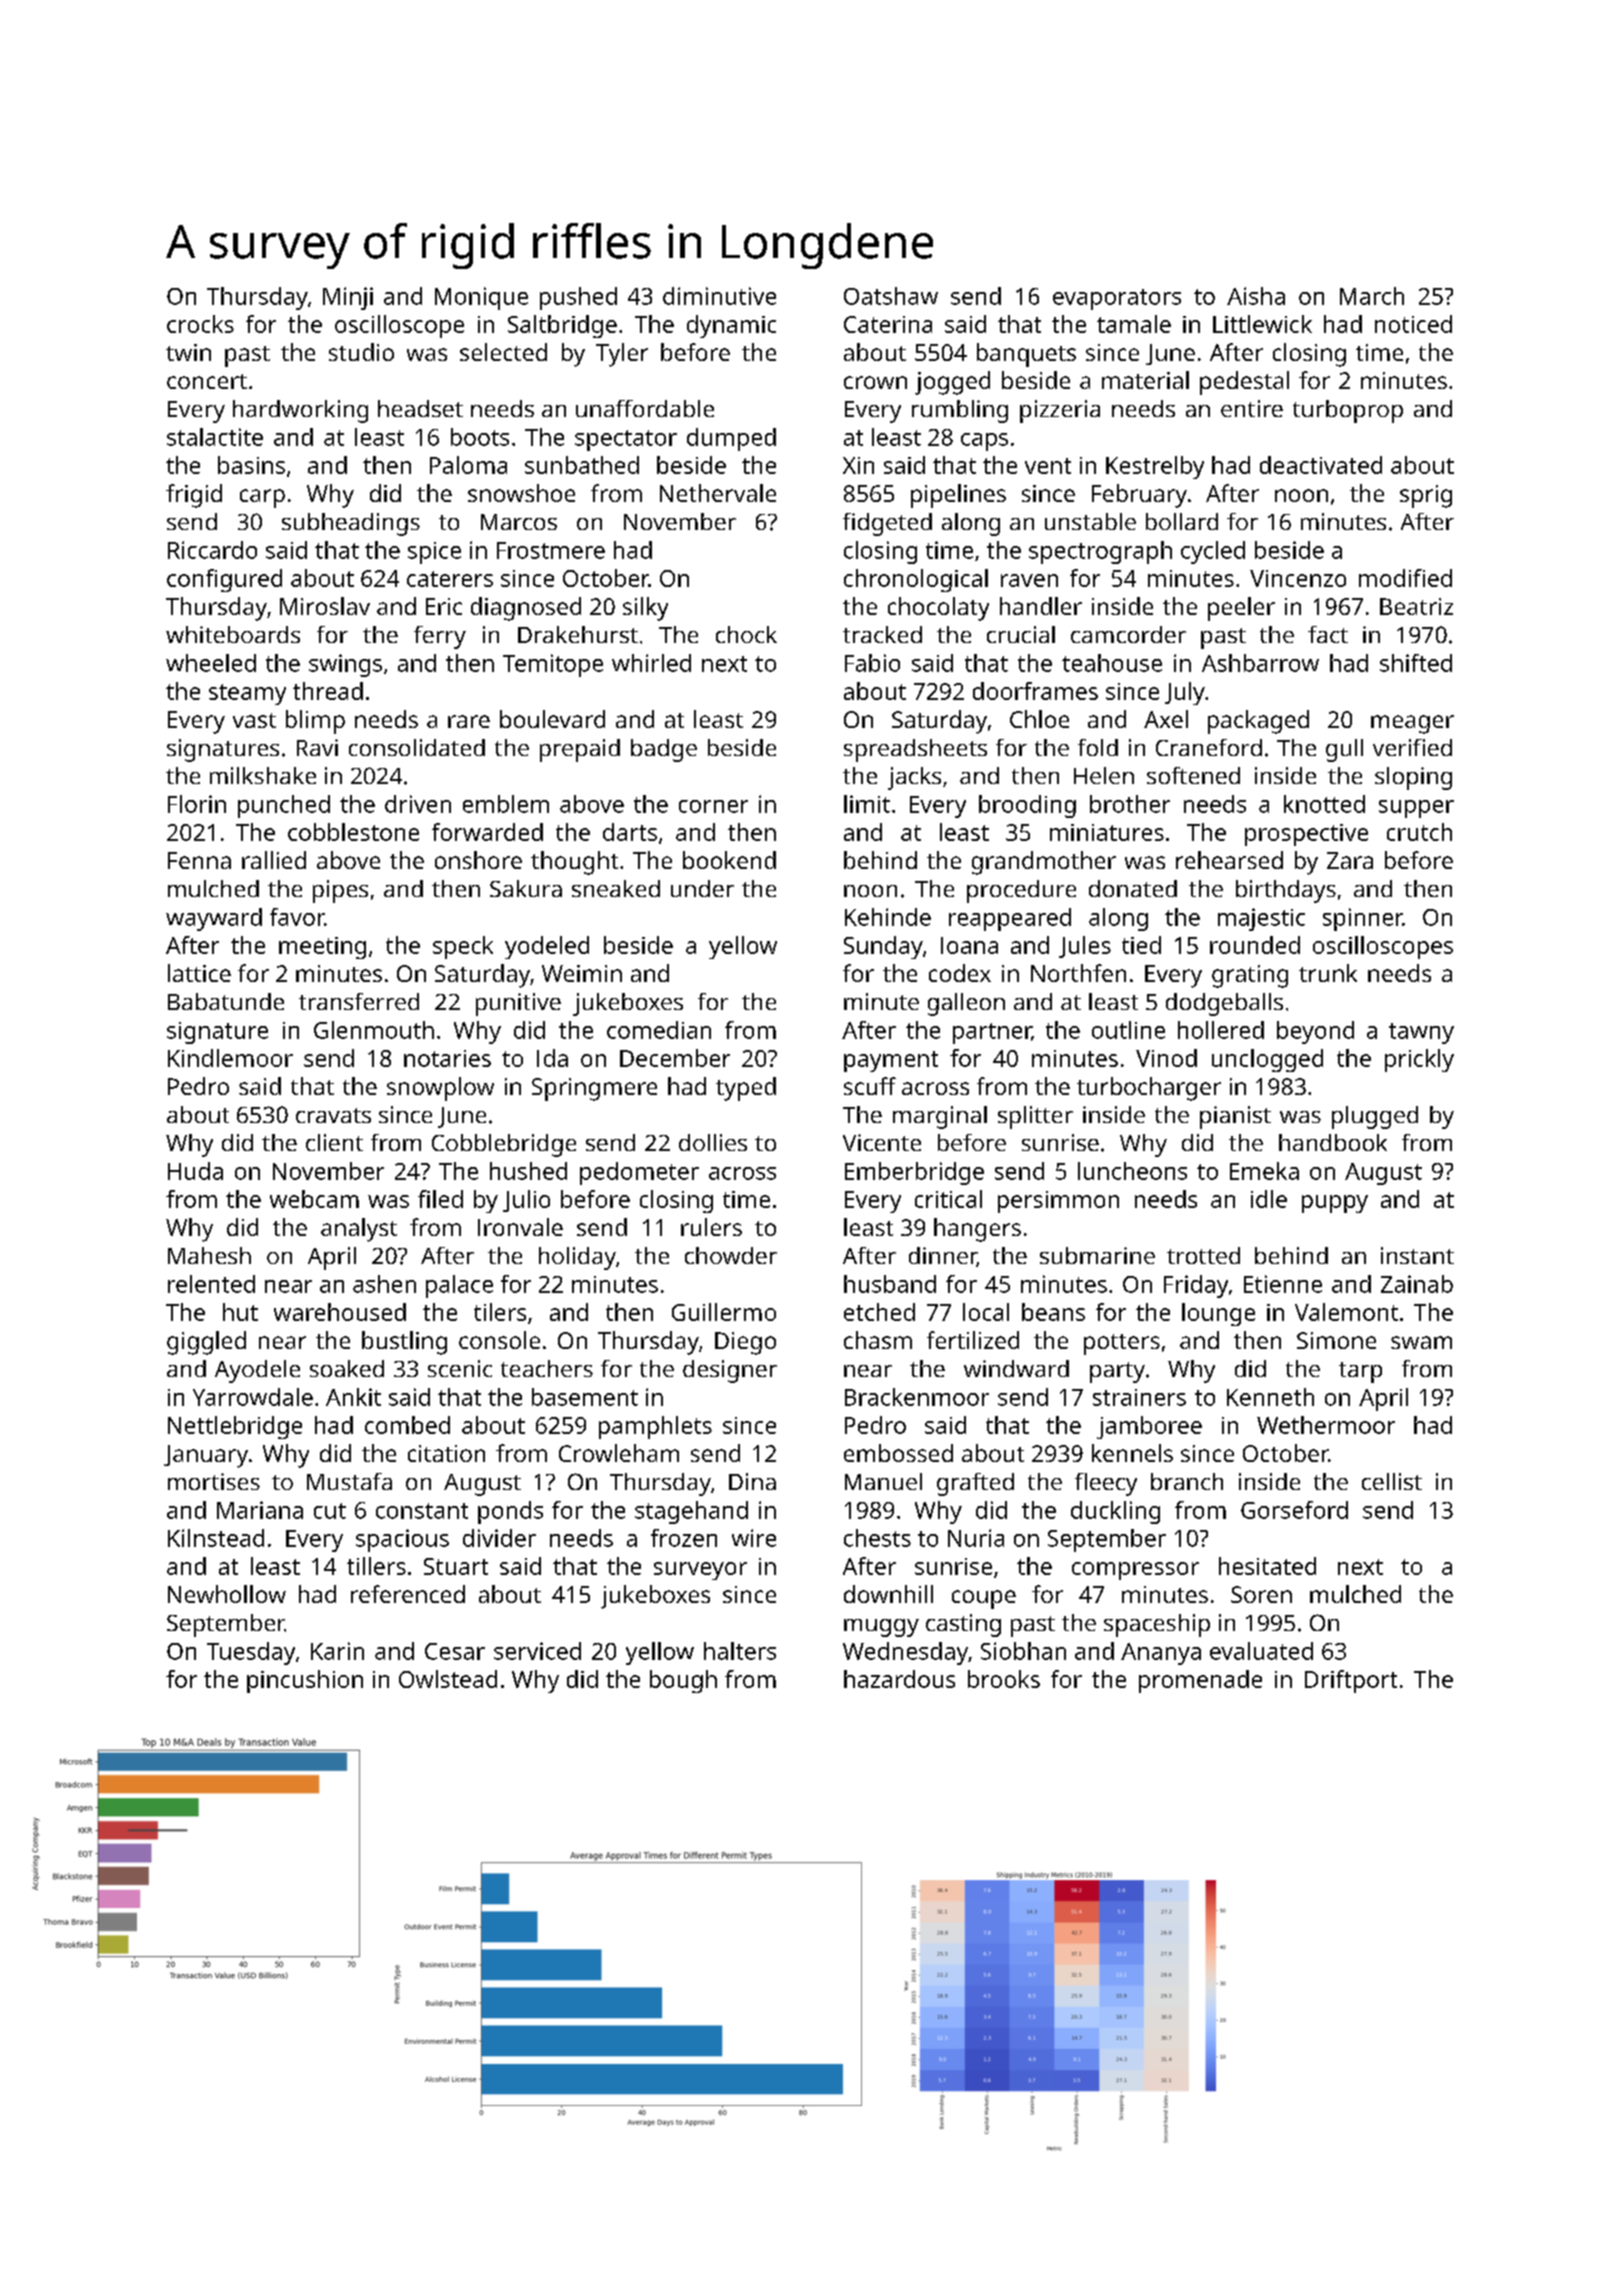 Image resolution: width=1620 pixels, height=2292 pixels. Describe the element at coordinates (1229, 860) in the image. I see `rehearsed` at that location.
